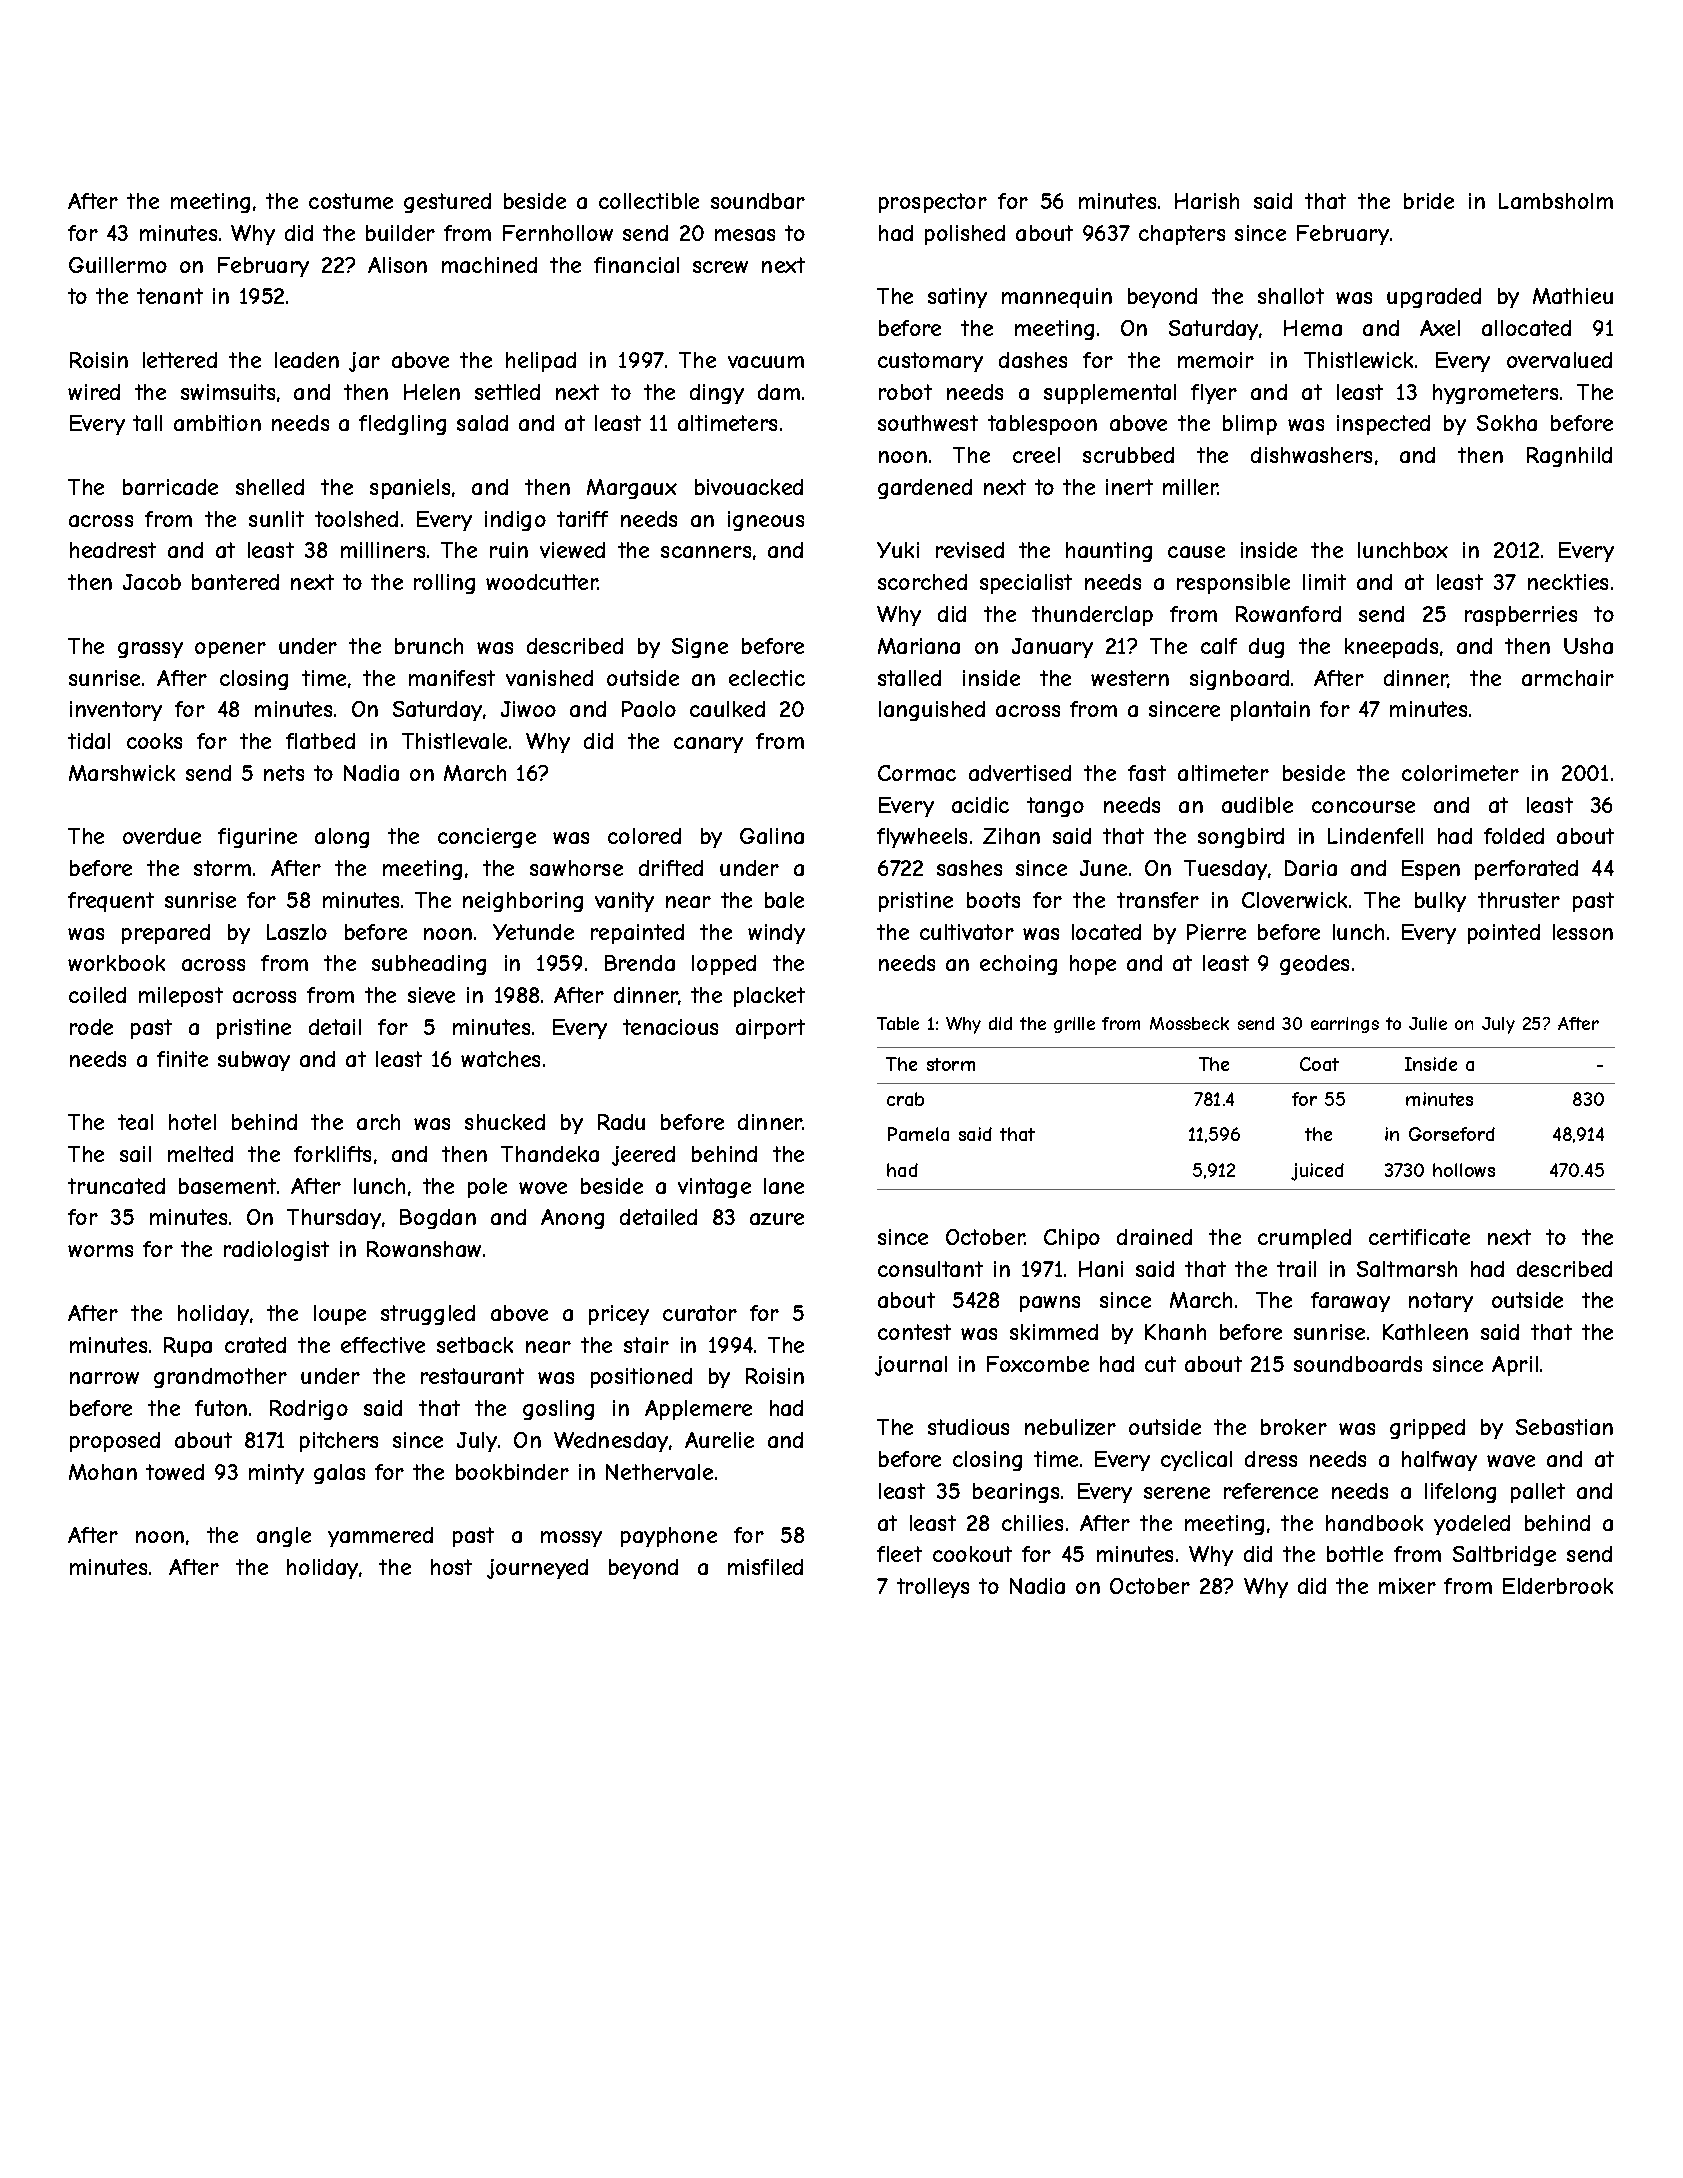  What do you see at coordinates (770, 1029) in the screenshot?
I see `airport` at bounding box center [770, 1029].
